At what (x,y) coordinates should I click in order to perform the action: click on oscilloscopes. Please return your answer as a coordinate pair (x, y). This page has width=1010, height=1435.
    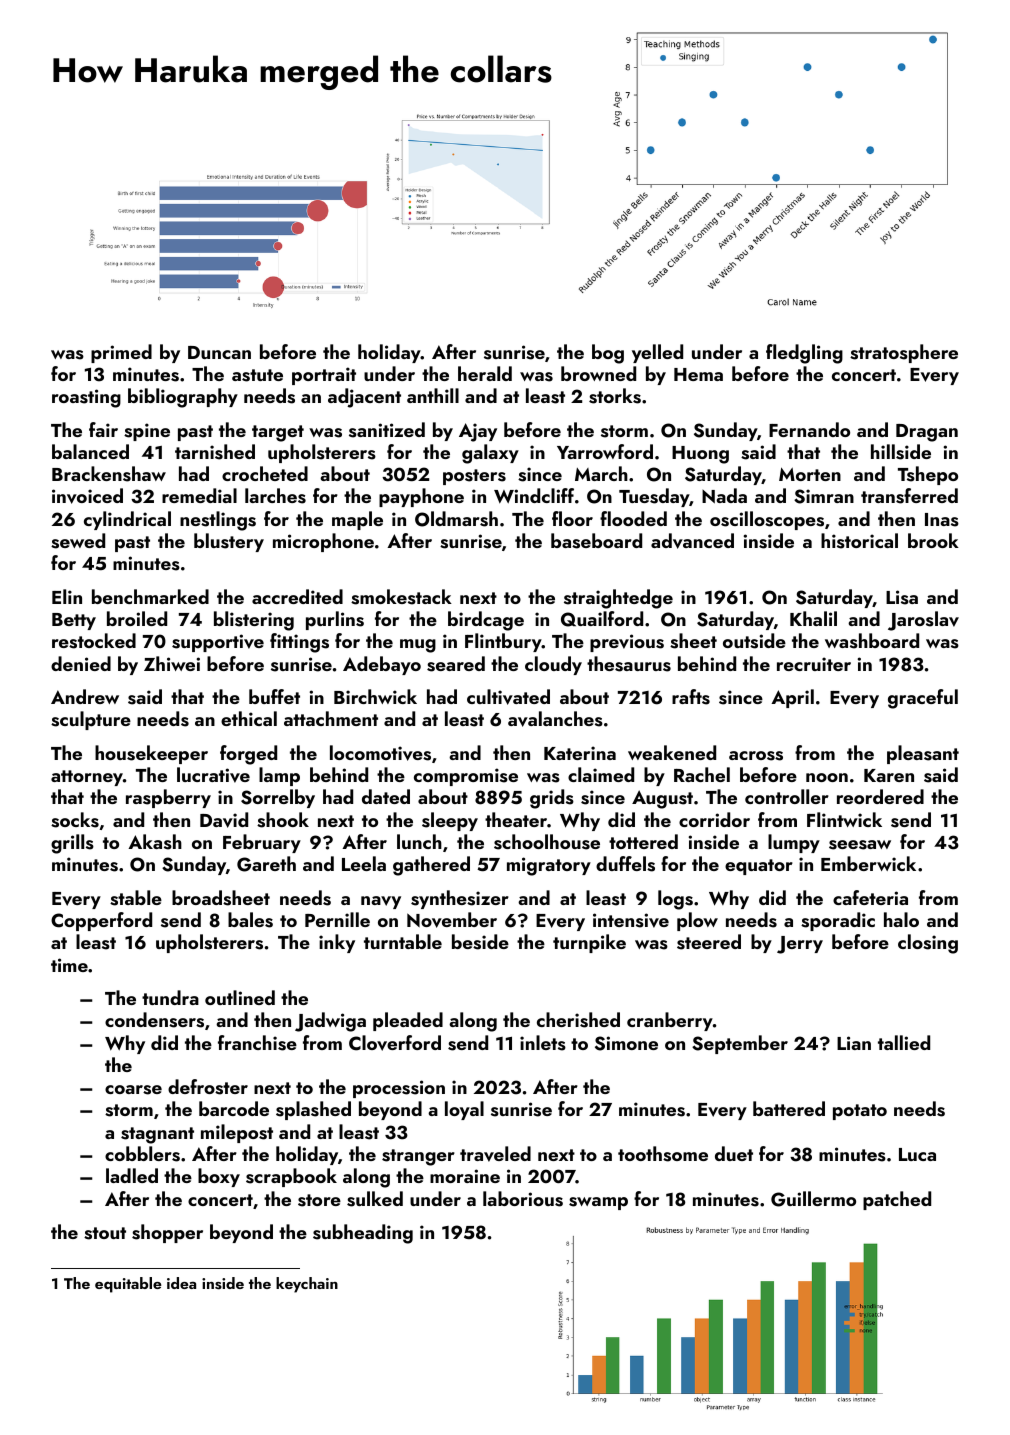
    Looking at the image, I should click on (767, 520).
